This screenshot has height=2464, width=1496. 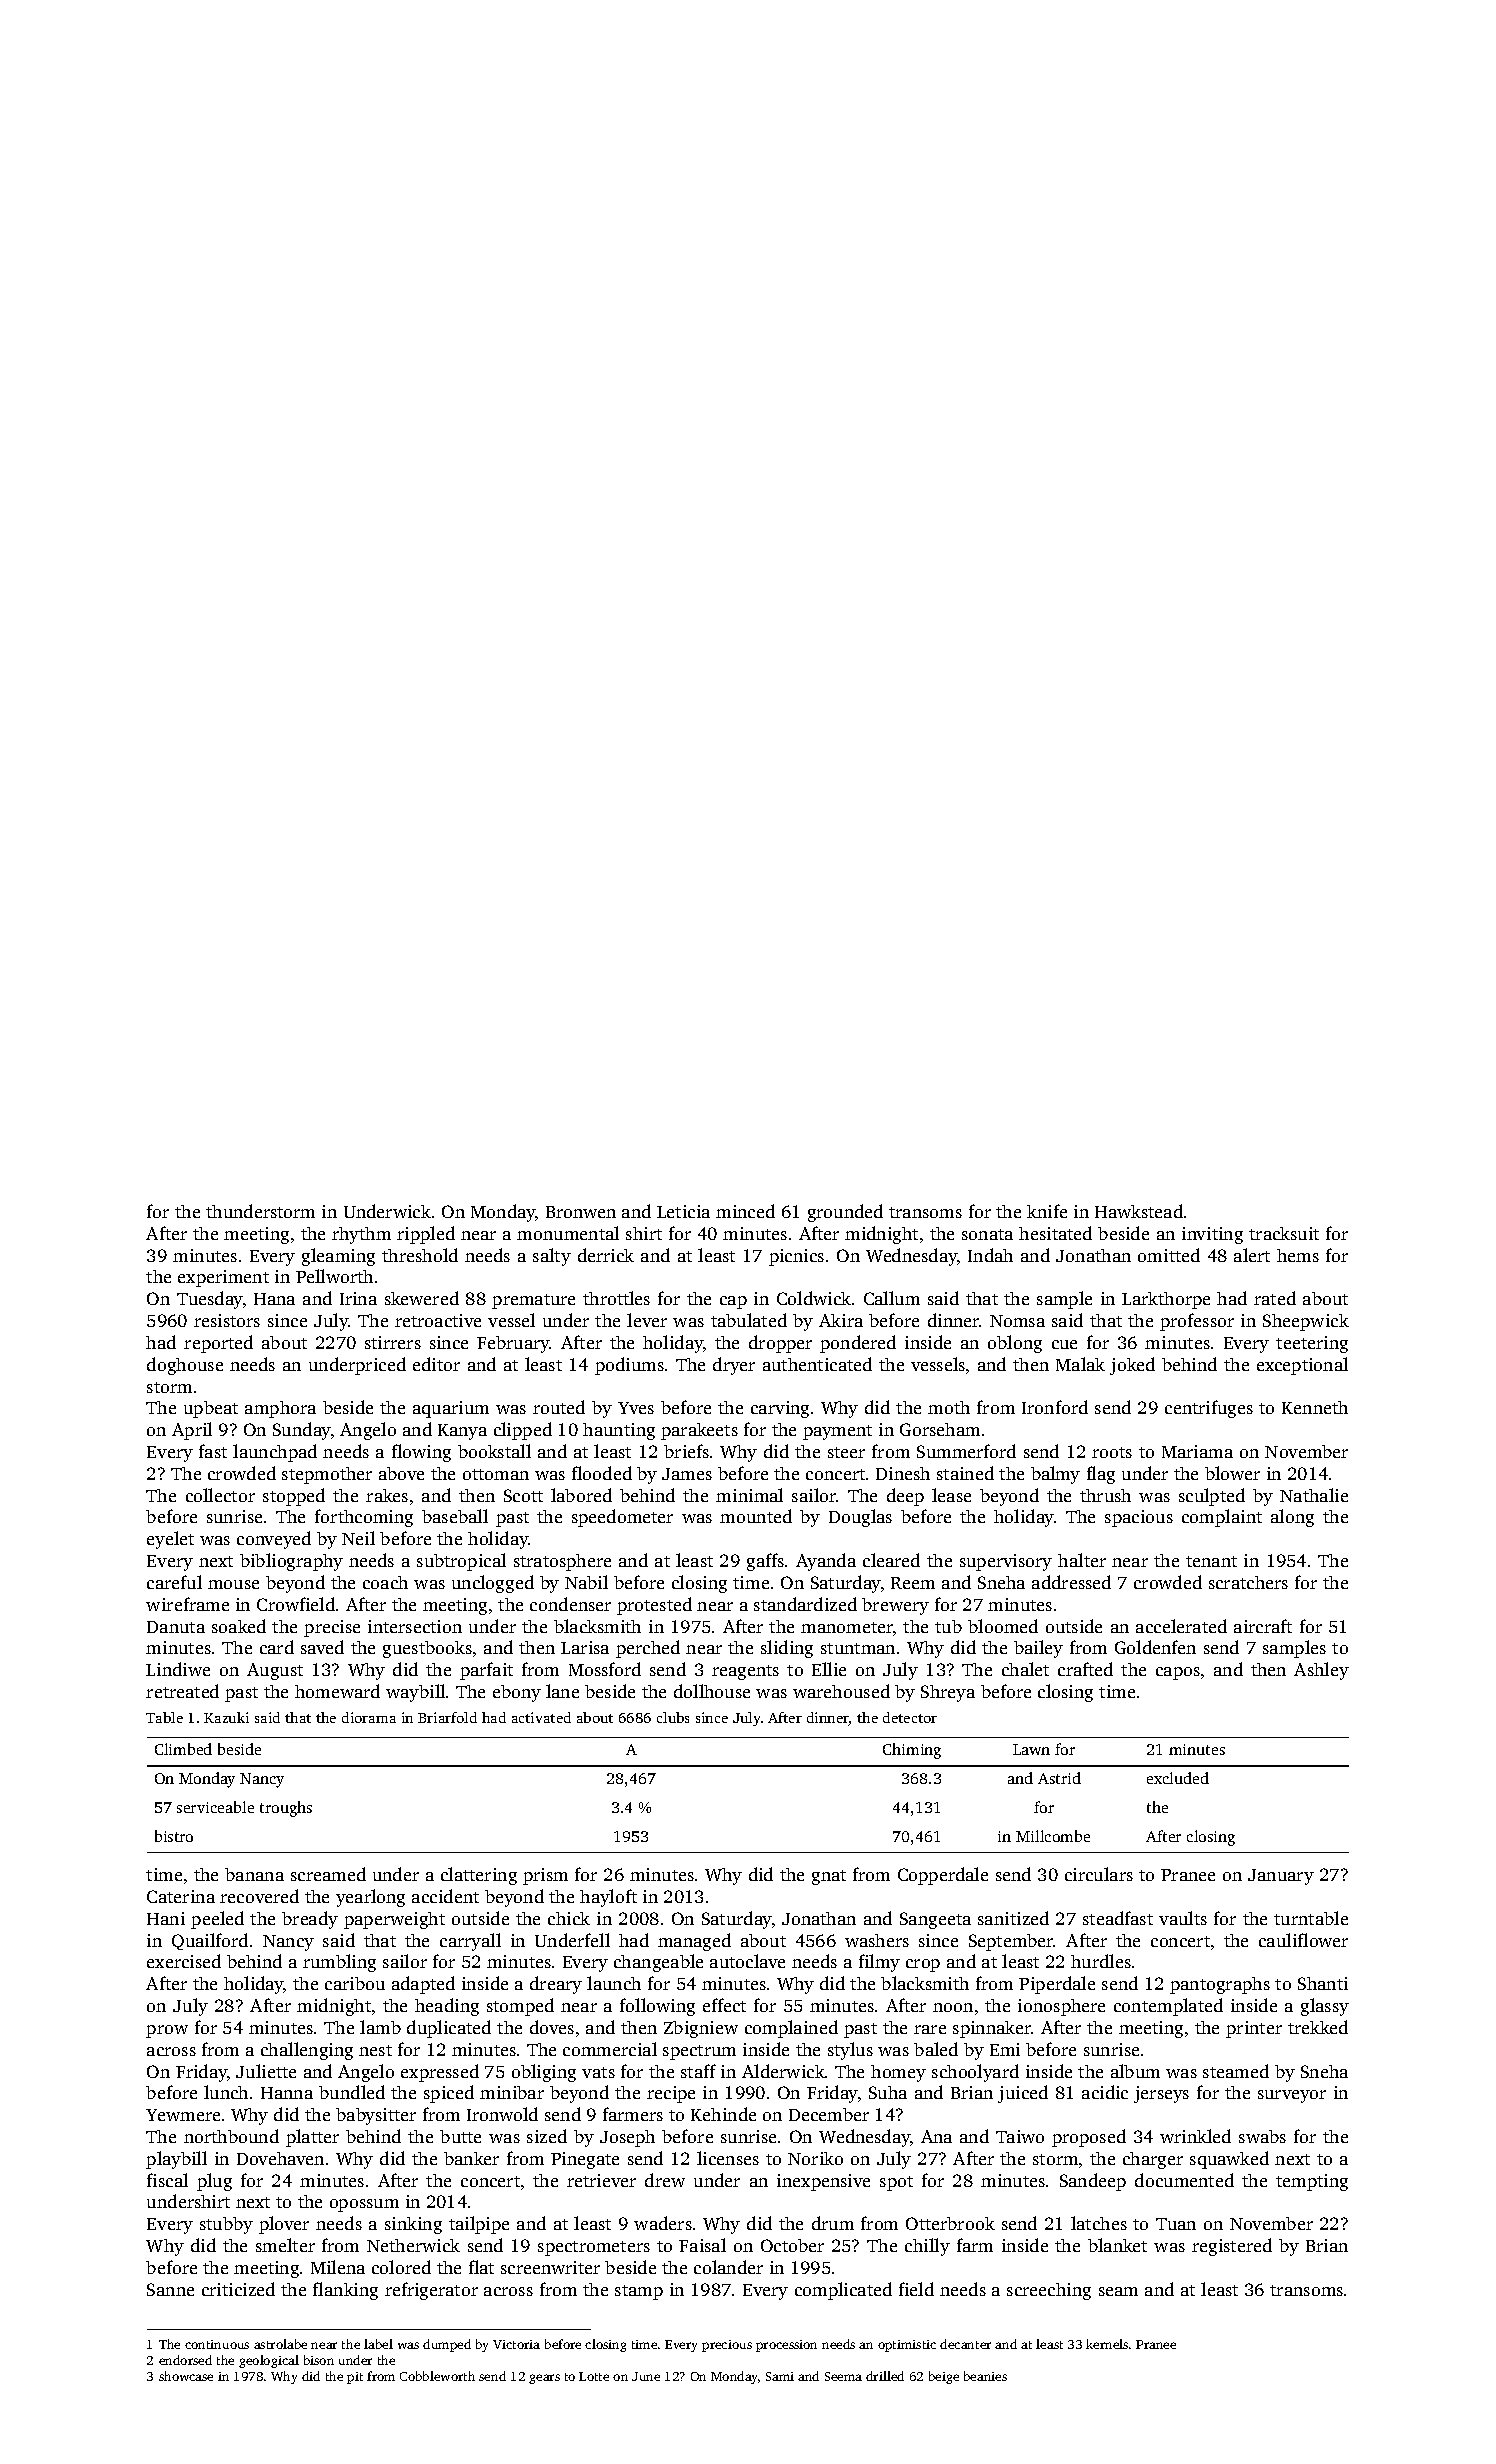 I want to click on tracksuit, so click(x=1284, y=1233).
